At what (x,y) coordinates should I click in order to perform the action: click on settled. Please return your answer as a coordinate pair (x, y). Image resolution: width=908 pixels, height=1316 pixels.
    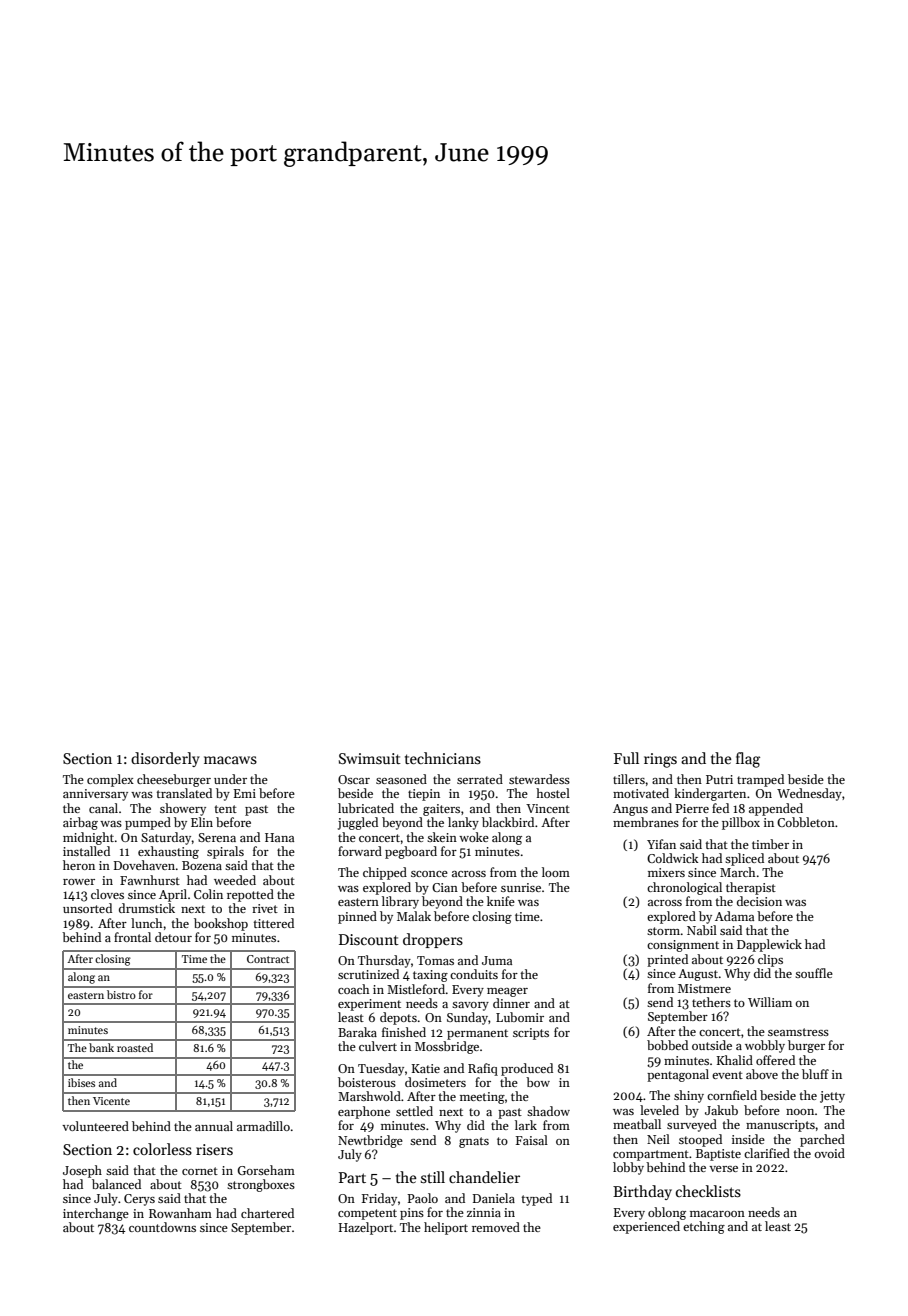
    Looking at the image, I should click on (414, 1111).
